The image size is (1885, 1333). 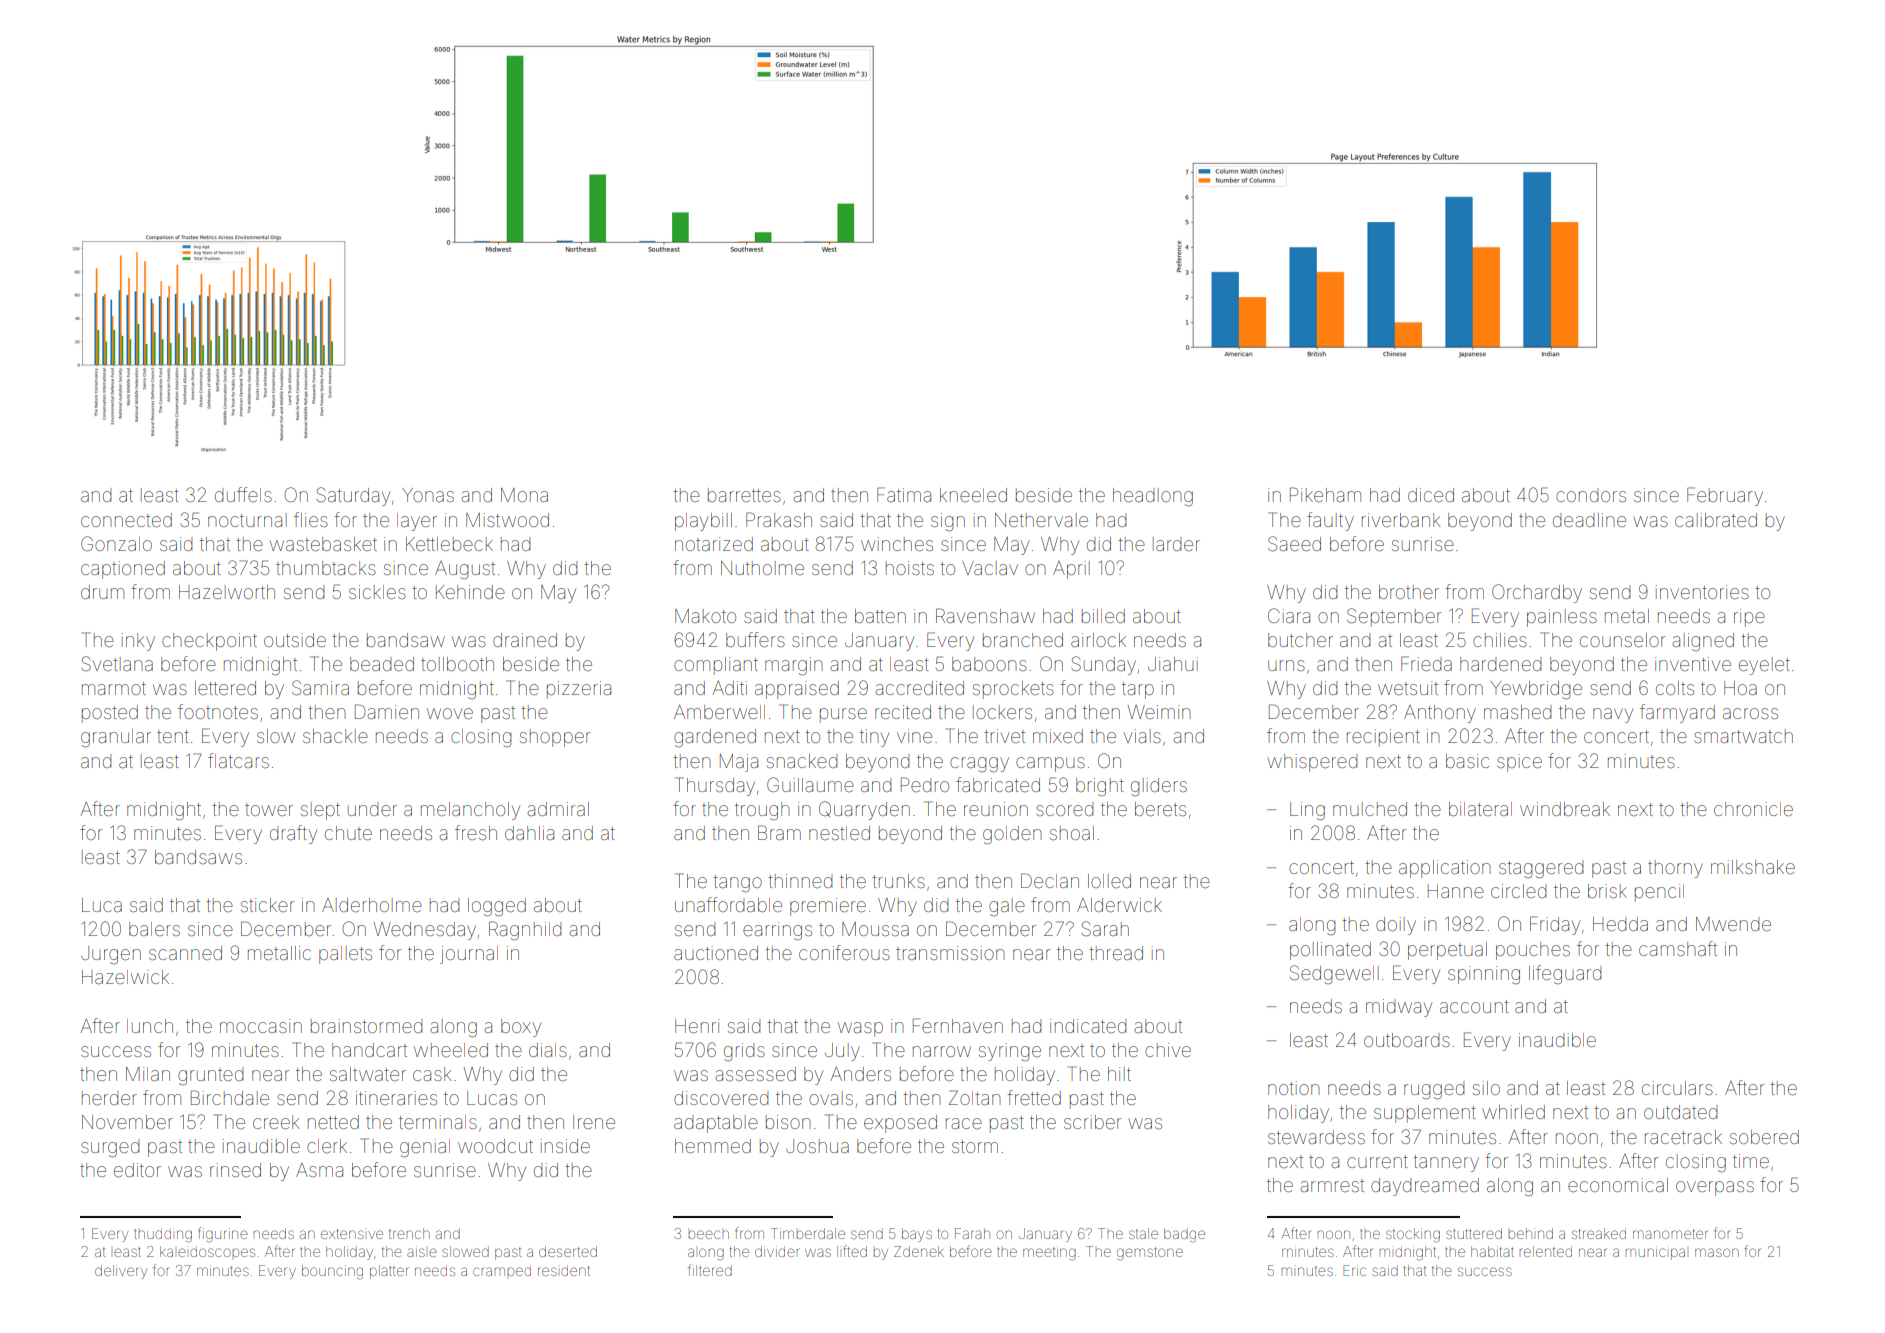 What do you see at coordinates (326, 568) in the page?
I see `thumbtacks` at bounding box center [326, 568].
